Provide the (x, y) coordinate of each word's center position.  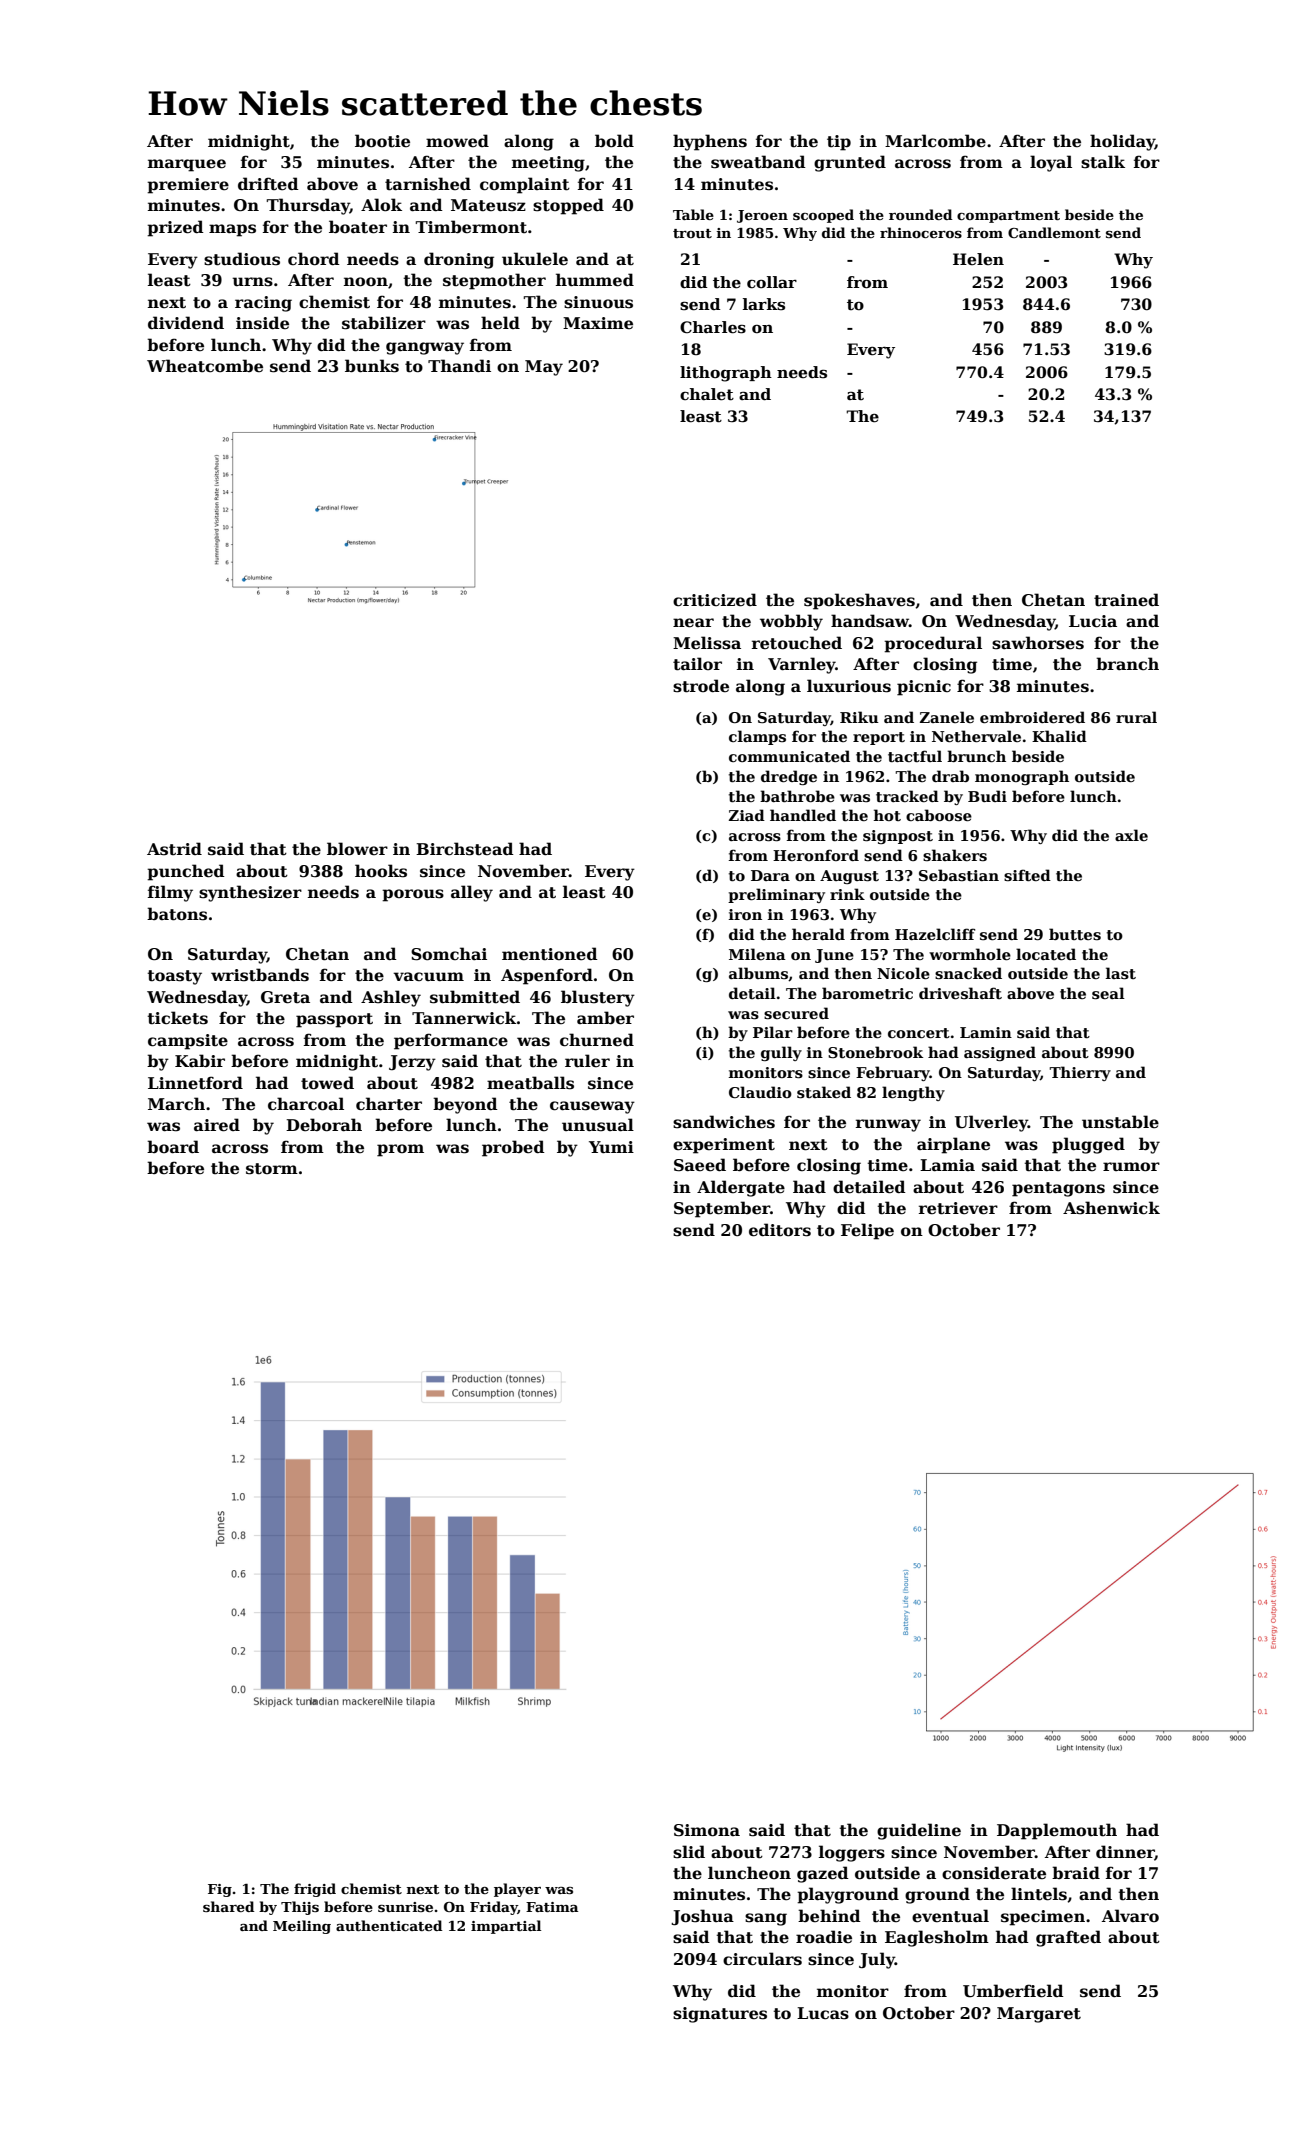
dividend (186, 323)
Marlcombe (935, 141)
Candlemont (1054, 232)
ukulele (535, 259)
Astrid (174, 849)
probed (513, 1148)
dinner (1125, 1852)
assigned (1000, 1053)
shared (229, 1906)
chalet (707, 394)
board (173, 1146)
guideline (919, 1831)
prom (400, 1150)
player (517, 1890)
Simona (707, 1830)
